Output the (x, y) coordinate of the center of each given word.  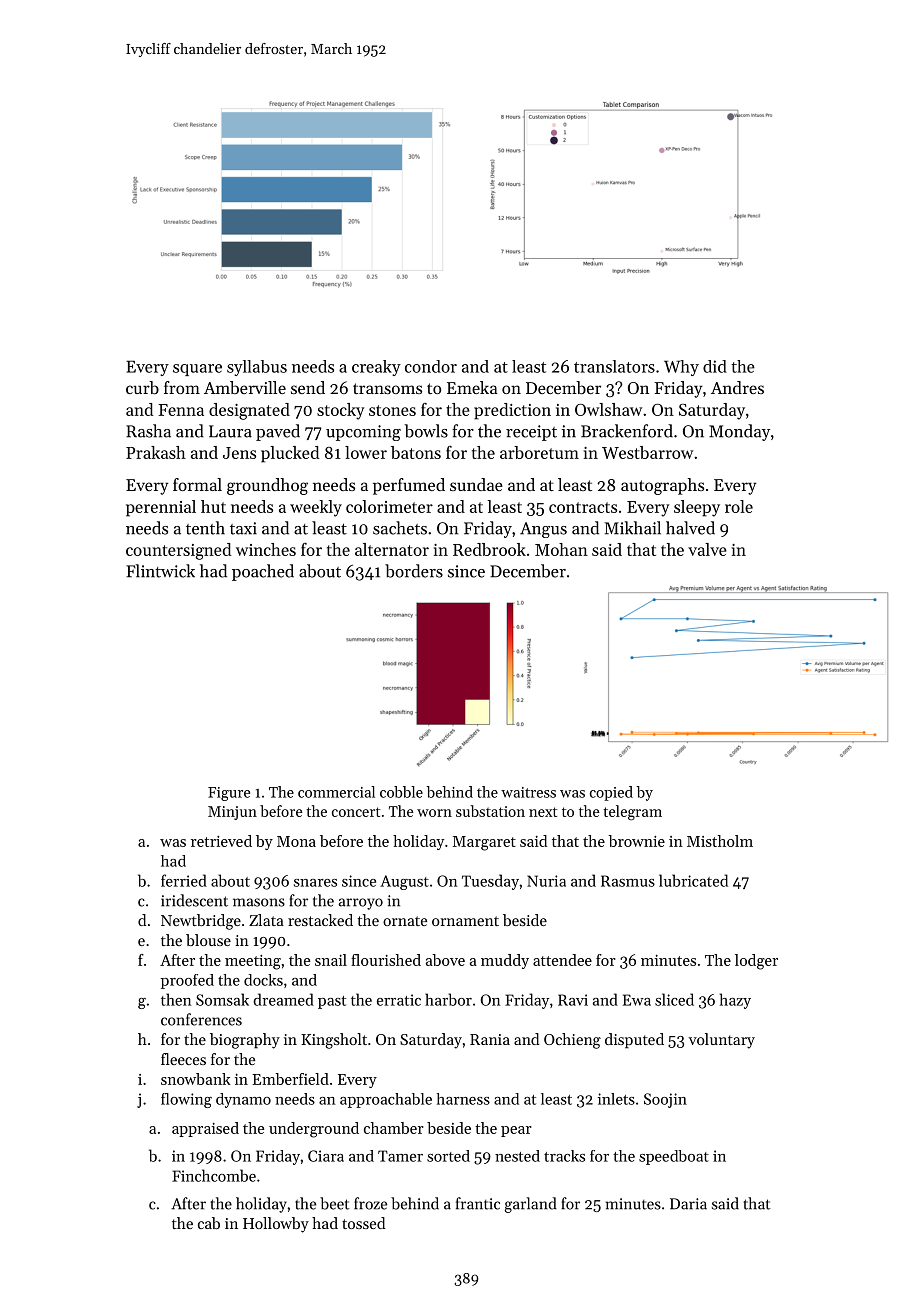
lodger (756, 962)
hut (213, 506)
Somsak (222, 999)
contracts (583, 507)
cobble (401, 792)
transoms (387, 388)
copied (611, 793)
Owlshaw (608, 409)
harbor (448, 999)
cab (209, 1223)
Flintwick (160, 571)
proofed (187, 981)
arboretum (539, 452)
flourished (386, 960)
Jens (239, 453)
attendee (562, 960)
